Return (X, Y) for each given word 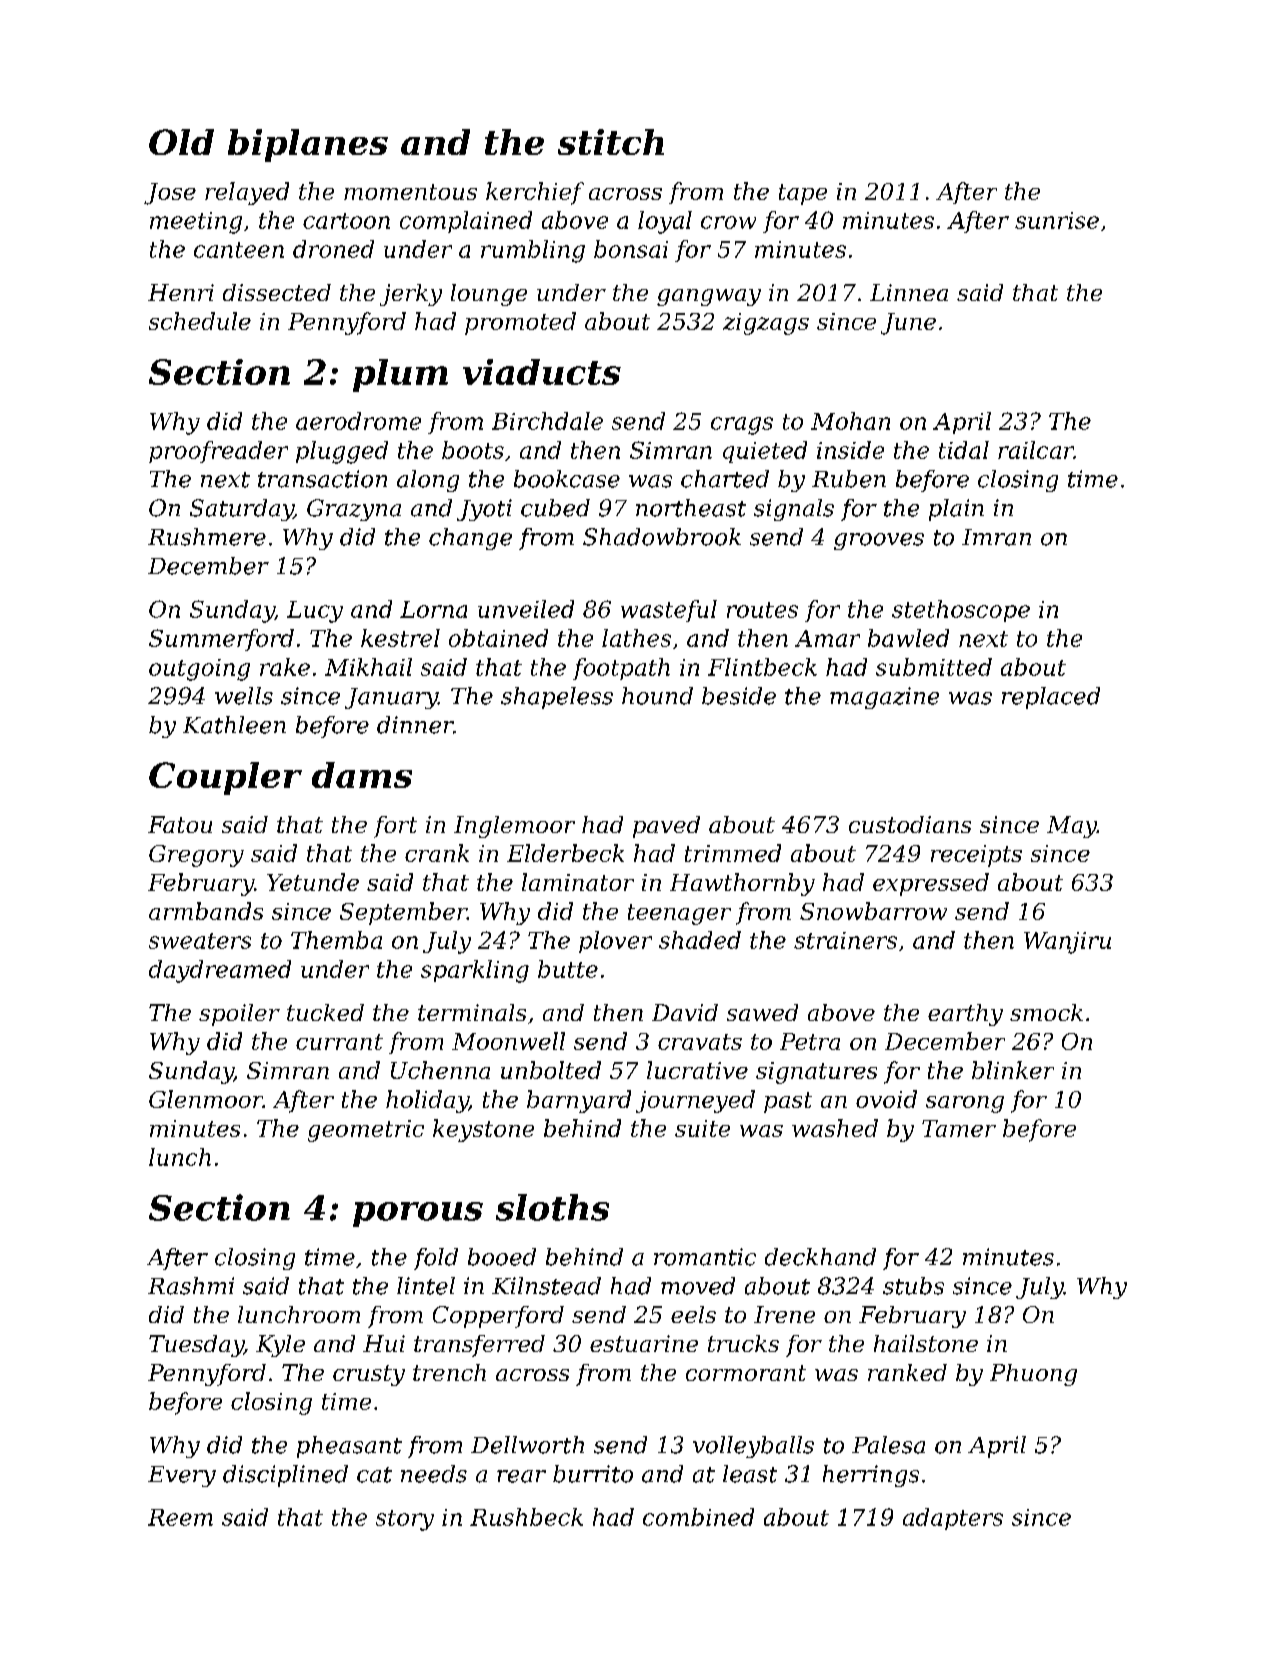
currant (339, 1042)
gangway (709, 297)
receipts (976, 856)
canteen (239, 250)
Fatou (180, 824)
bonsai (631, 249)
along (428, 481)
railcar (1036, 450)
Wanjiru (1067, 943)
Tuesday (196, 1346)
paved (666, 827)
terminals (472, 1012)
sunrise (1057, 220)
